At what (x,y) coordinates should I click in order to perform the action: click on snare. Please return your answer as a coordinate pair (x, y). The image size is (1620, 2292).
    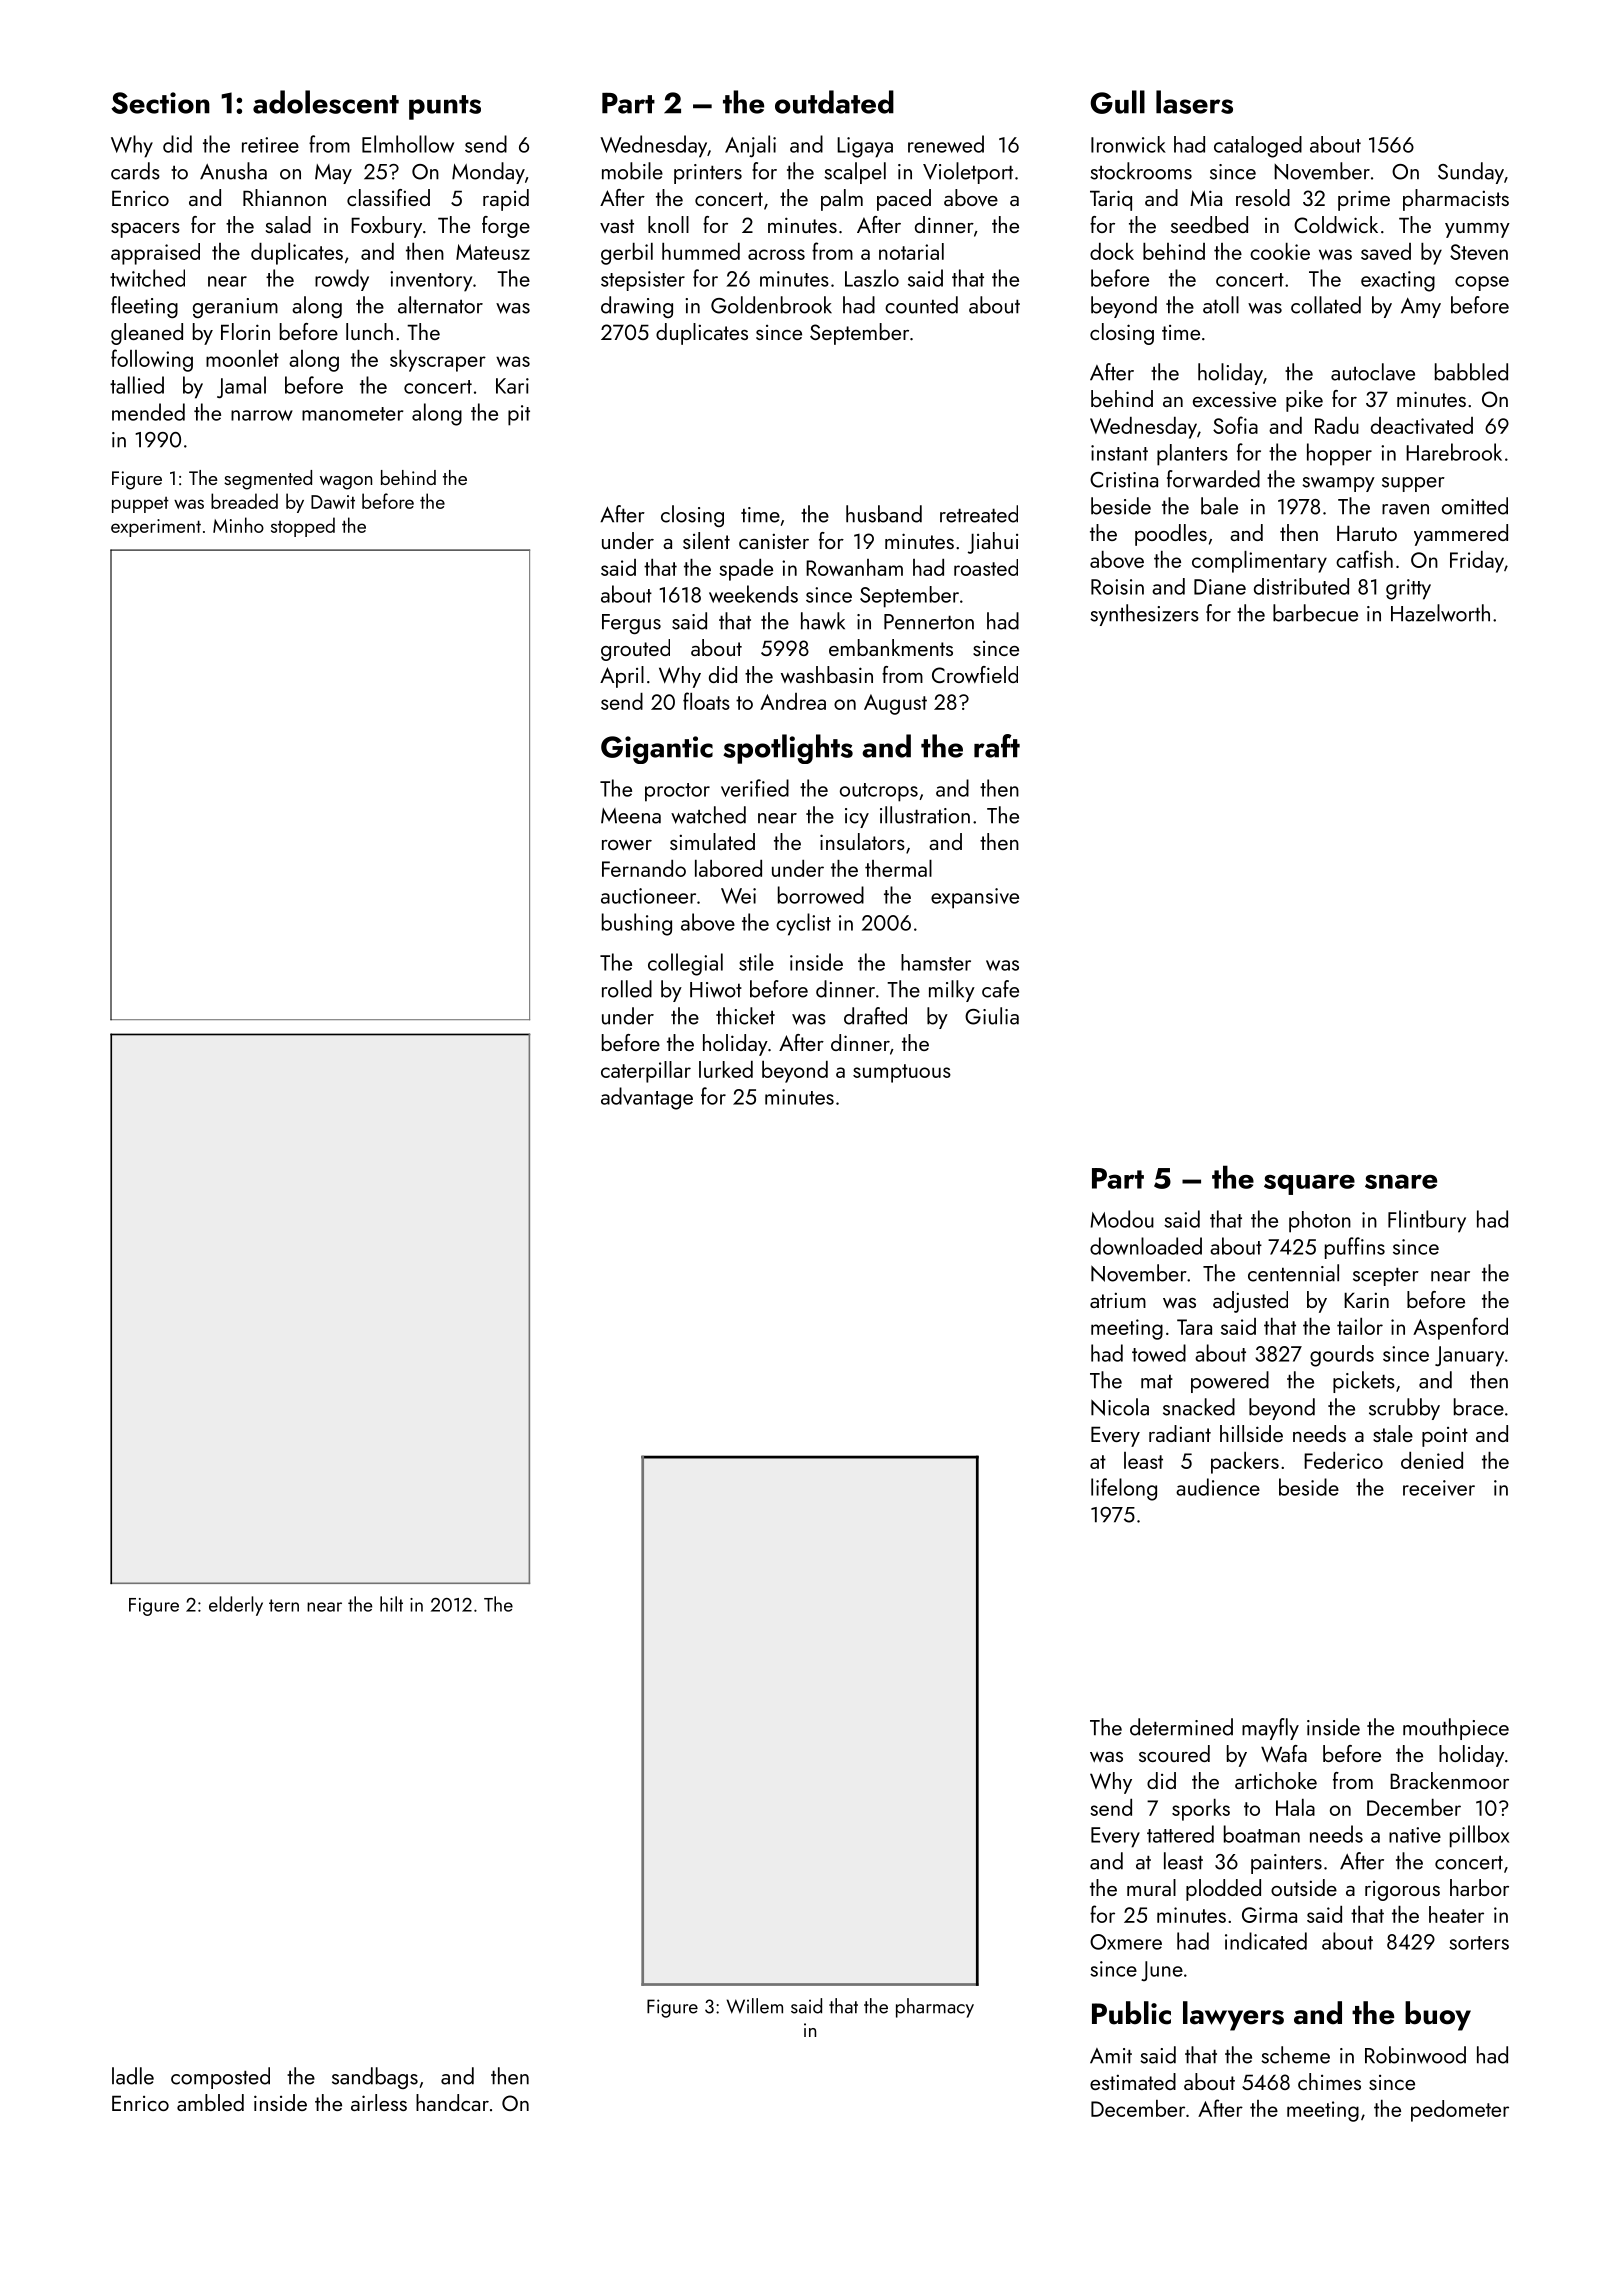
    Looking at the image, I should click on (1401, 1181).
